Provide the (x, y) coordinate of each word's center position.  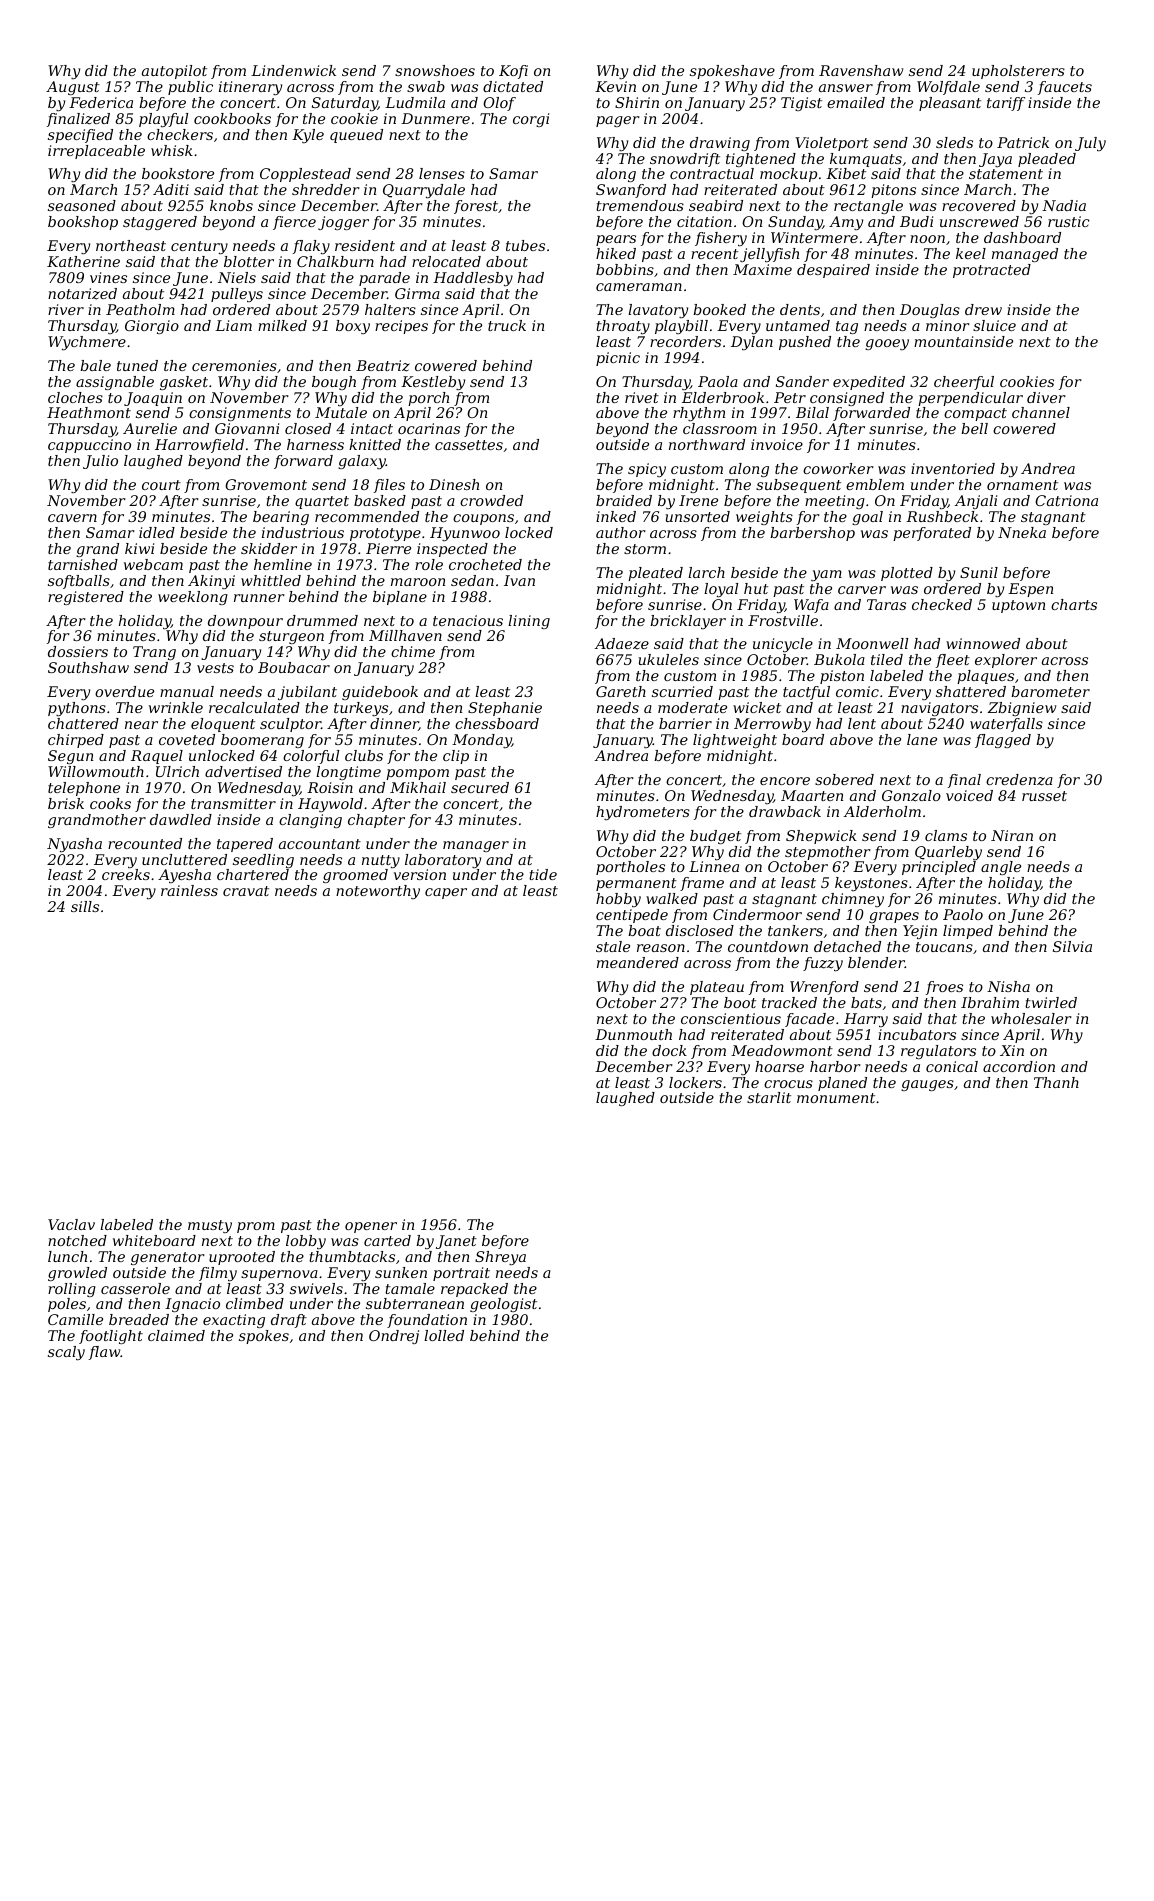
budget (715, 837)
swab (426, 86)
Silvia (1072, 946)
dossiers (78, 651)
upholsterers (1018, 72)
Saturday (345, 104)
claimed (176, 1335)
